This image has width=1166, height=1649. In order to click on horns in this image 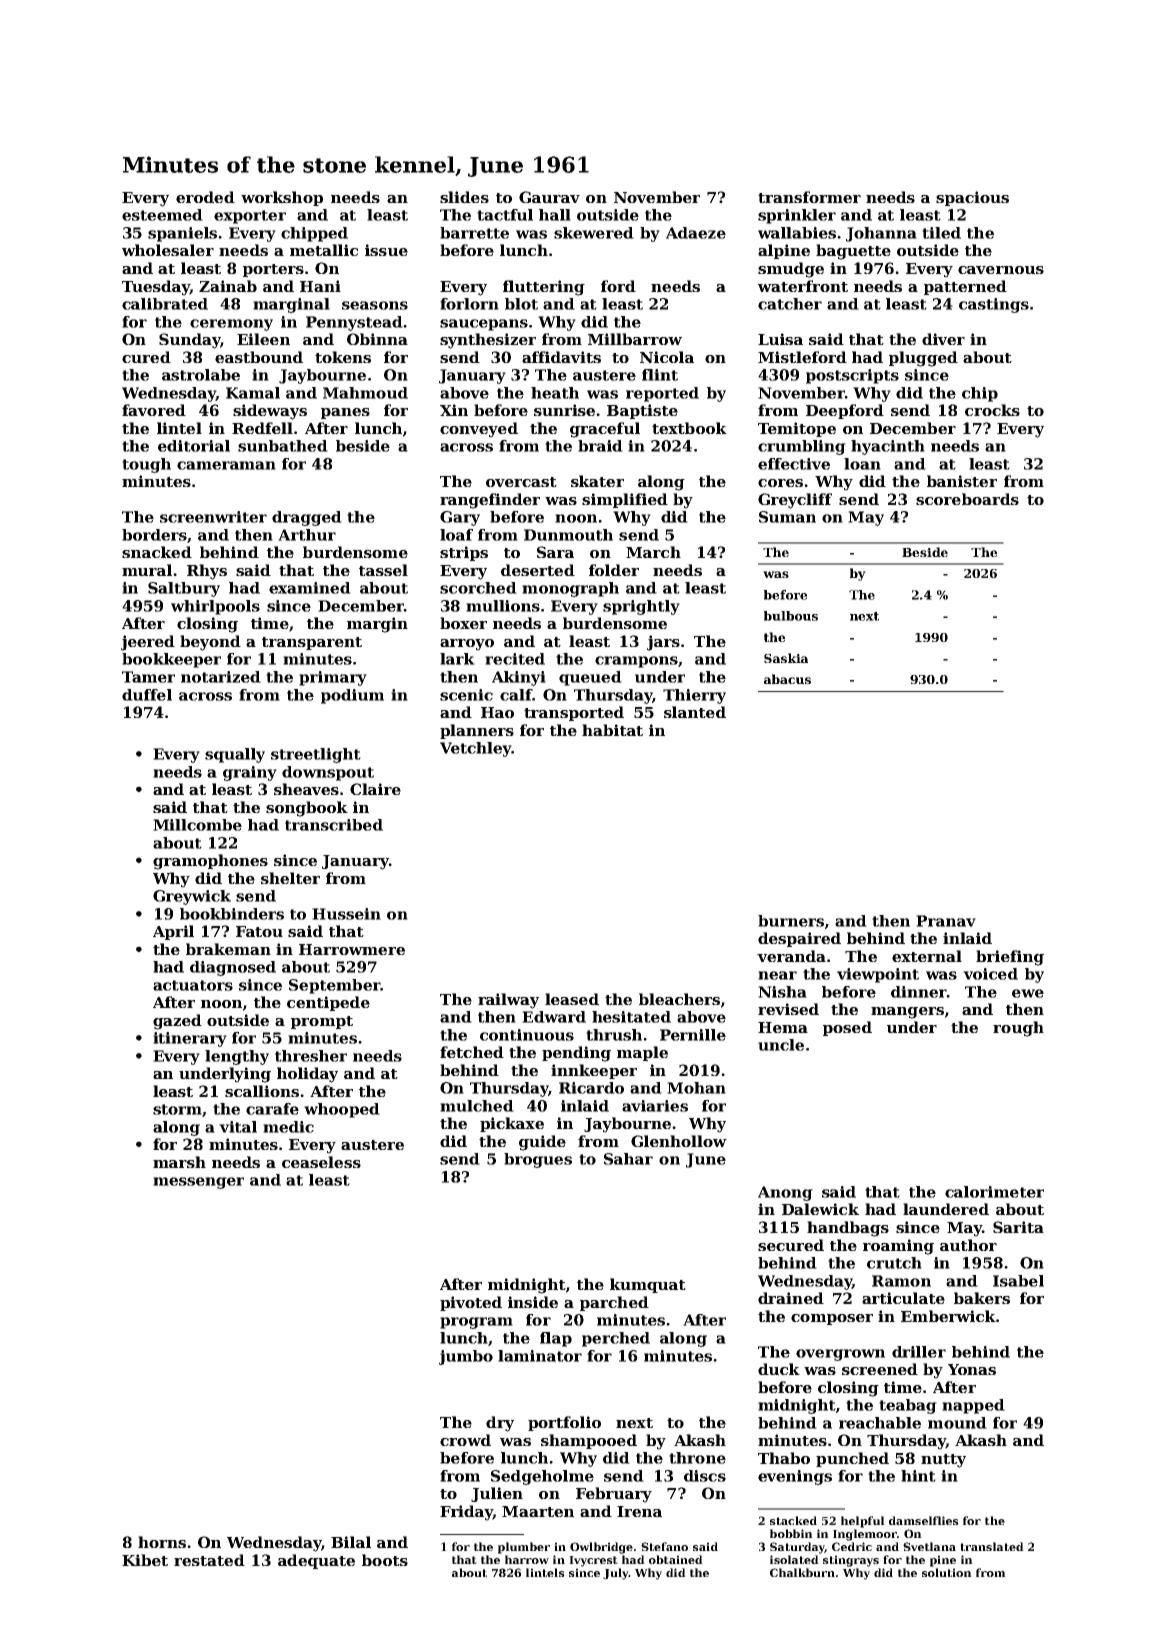, I will do `click(162, 1542)`.
